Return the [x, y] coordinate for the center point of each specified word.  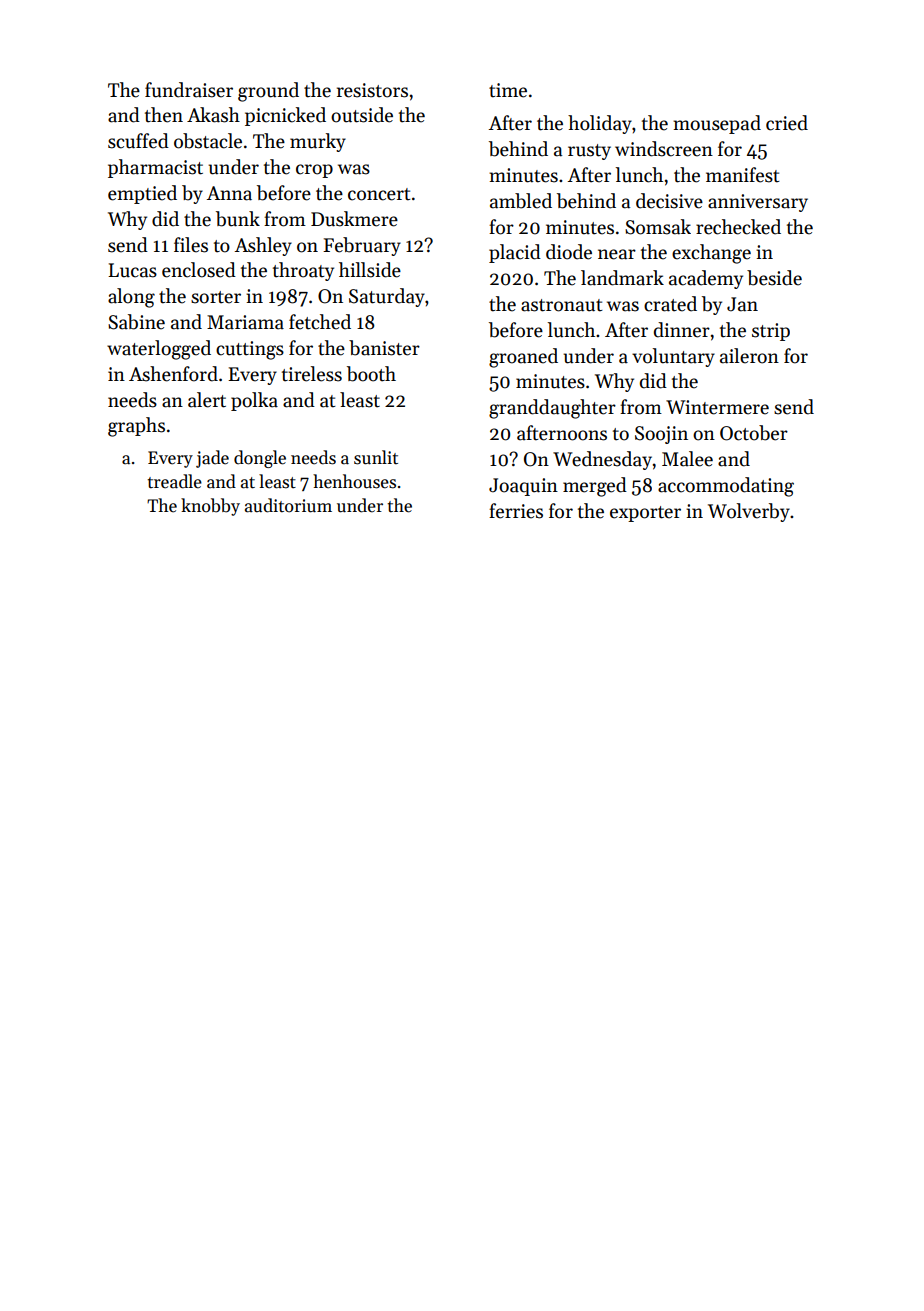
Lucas [132, 270]
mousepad [717, 124]
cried [787, 123]
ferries [516, 511]
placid [515, 253]
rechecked [738, 227]
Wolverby [749, 512]
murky [318, 142]
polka [254, 401]
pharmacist [155, 168]
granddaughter [552, 409]
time [508, 90]
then [164, 115]
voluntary [673, 357]
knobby [210, 507]
